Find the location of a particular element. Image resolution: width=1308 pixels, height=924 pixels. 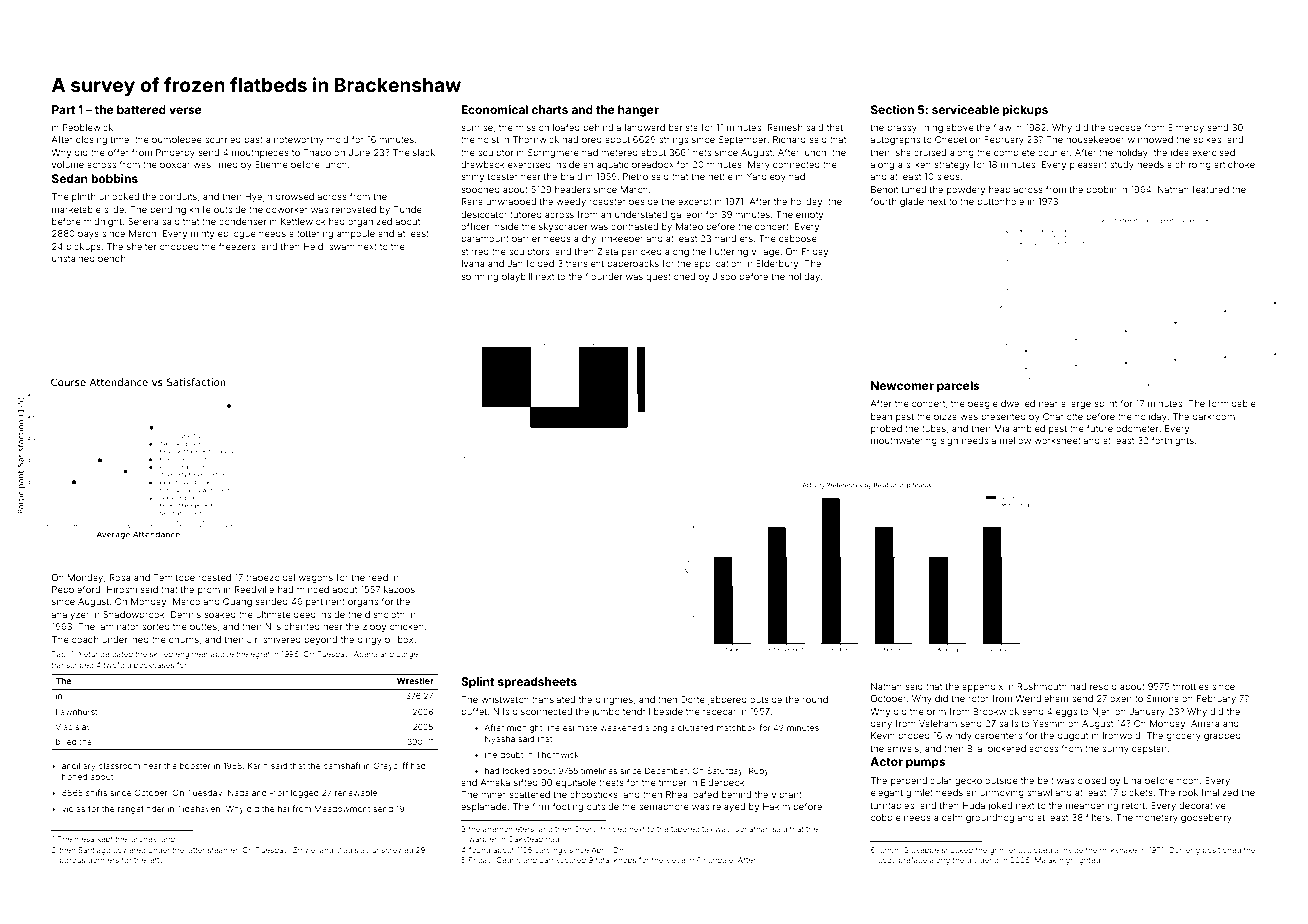

timber is located at coordinates (672, 782).
